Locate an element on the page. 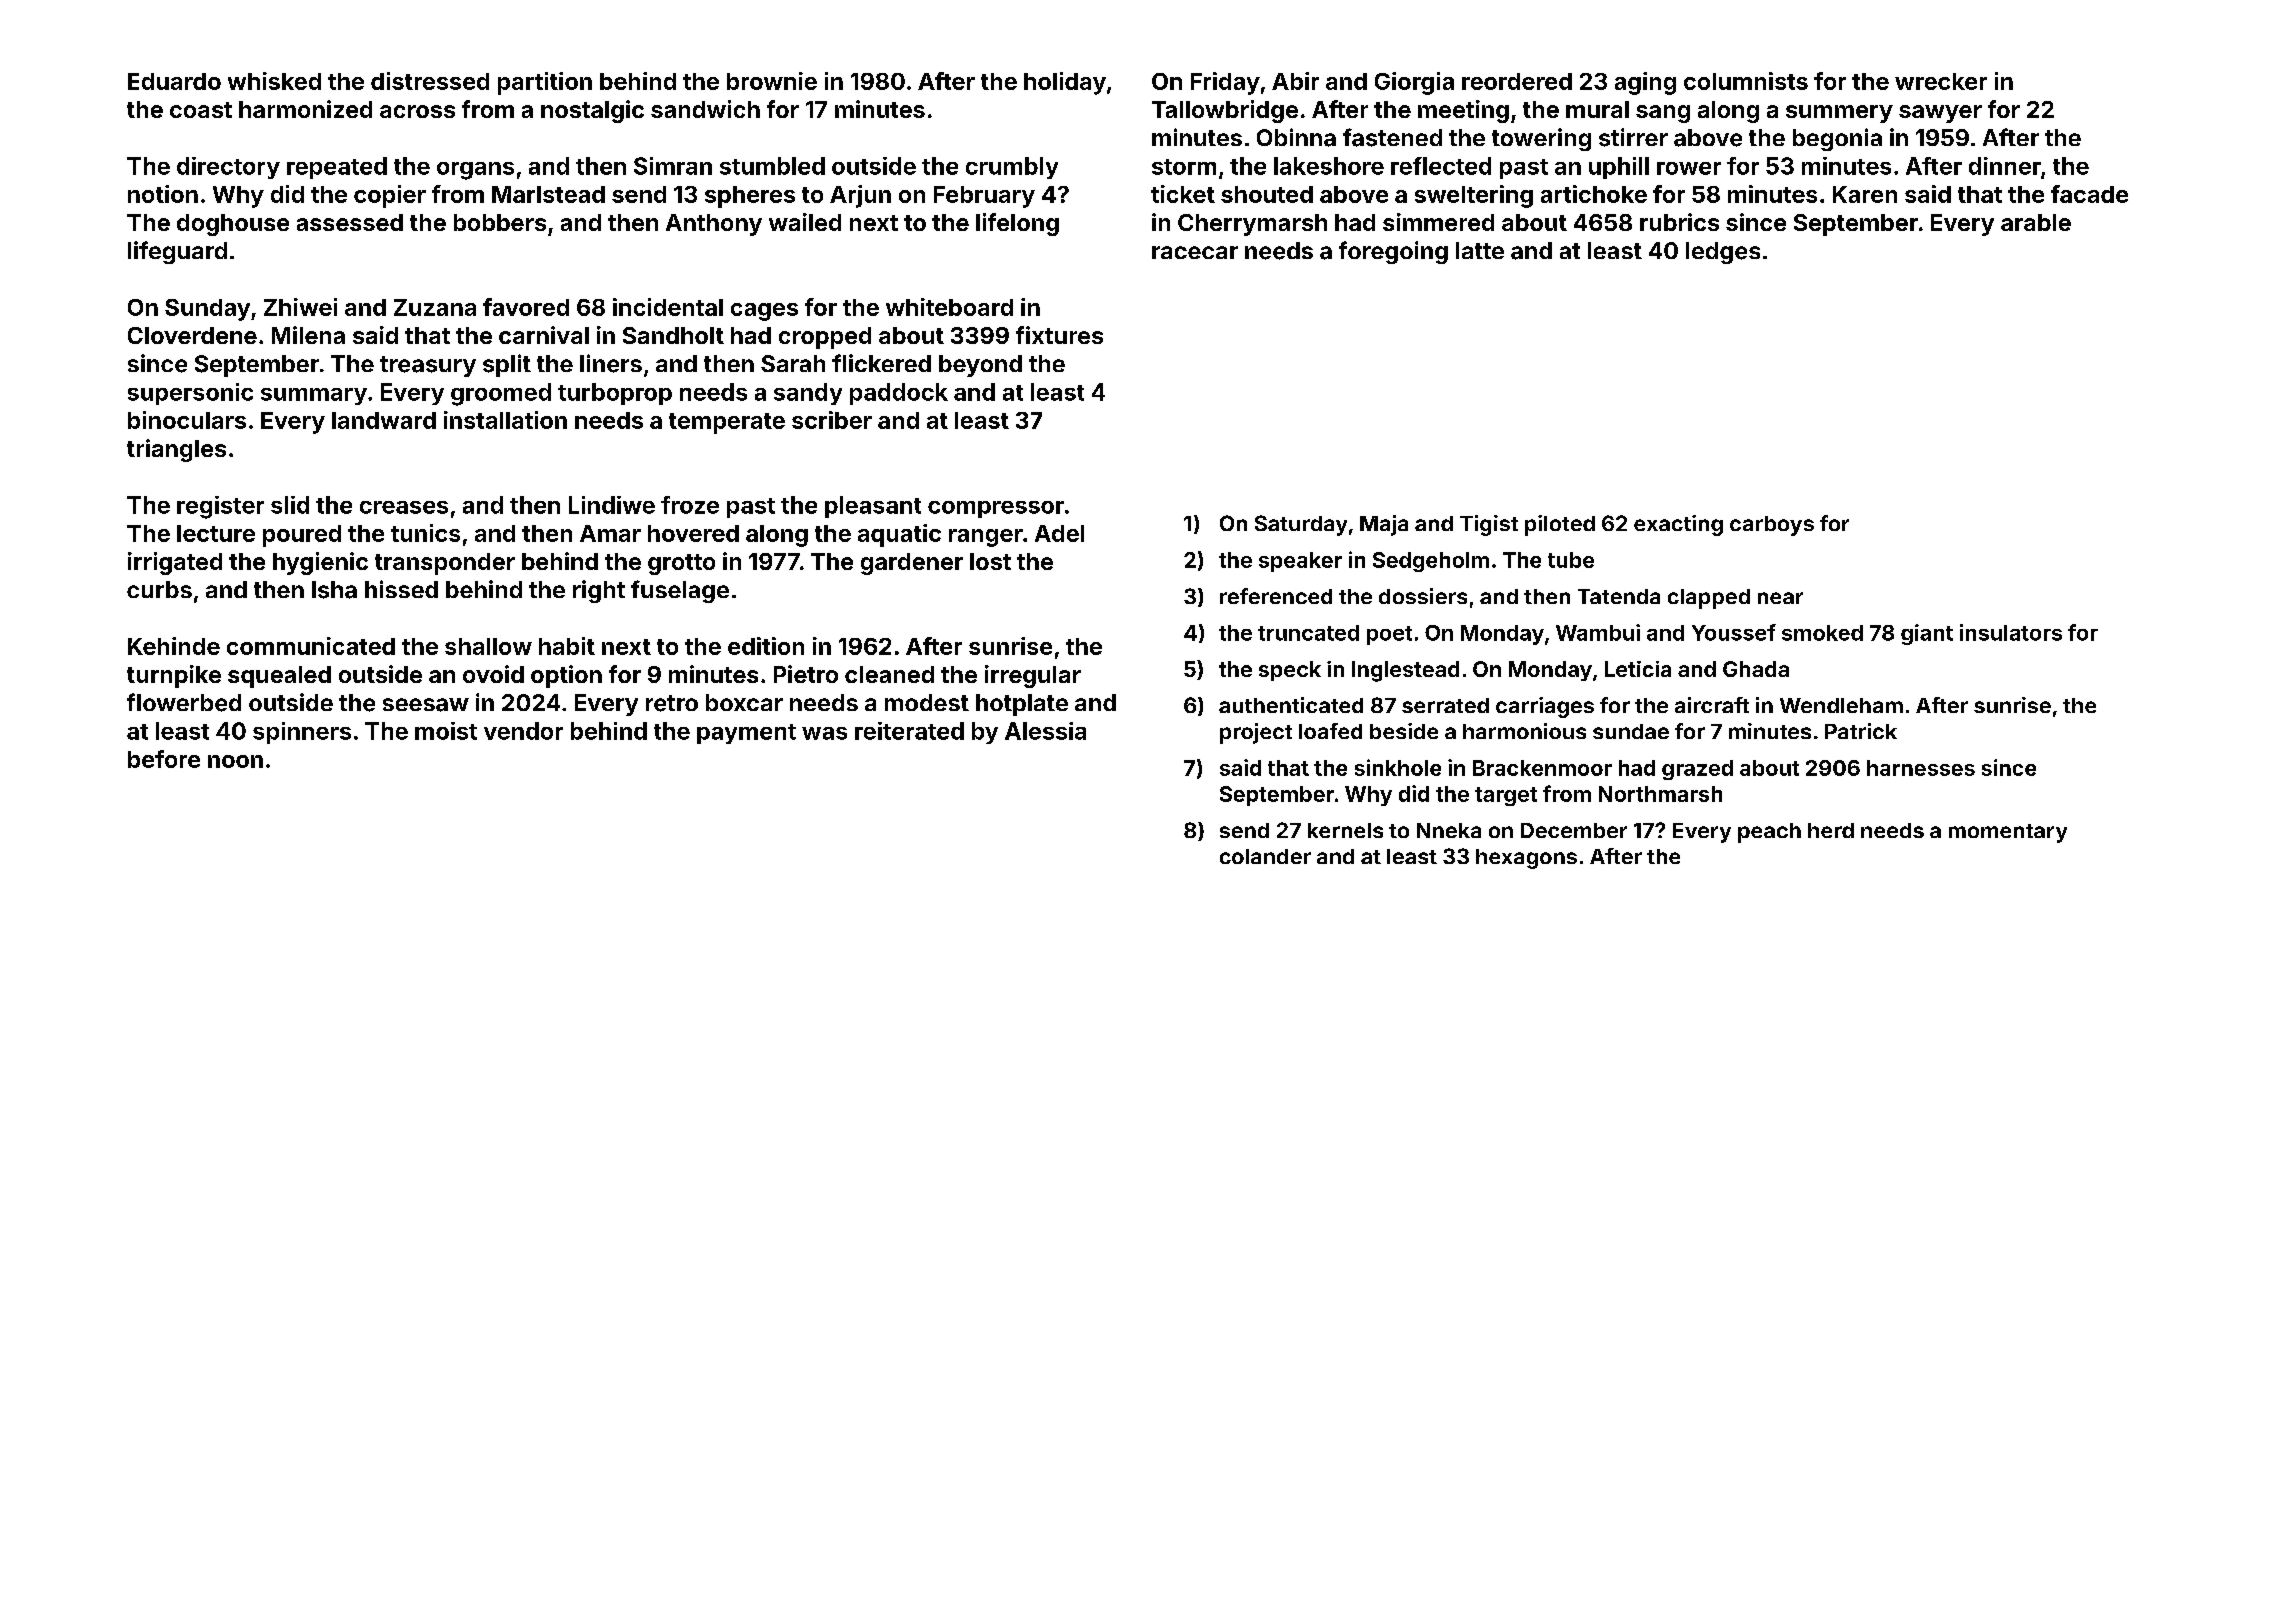 The height and width of the document is (1605, 2270). irregular is located at coordinates (1033, 676).
